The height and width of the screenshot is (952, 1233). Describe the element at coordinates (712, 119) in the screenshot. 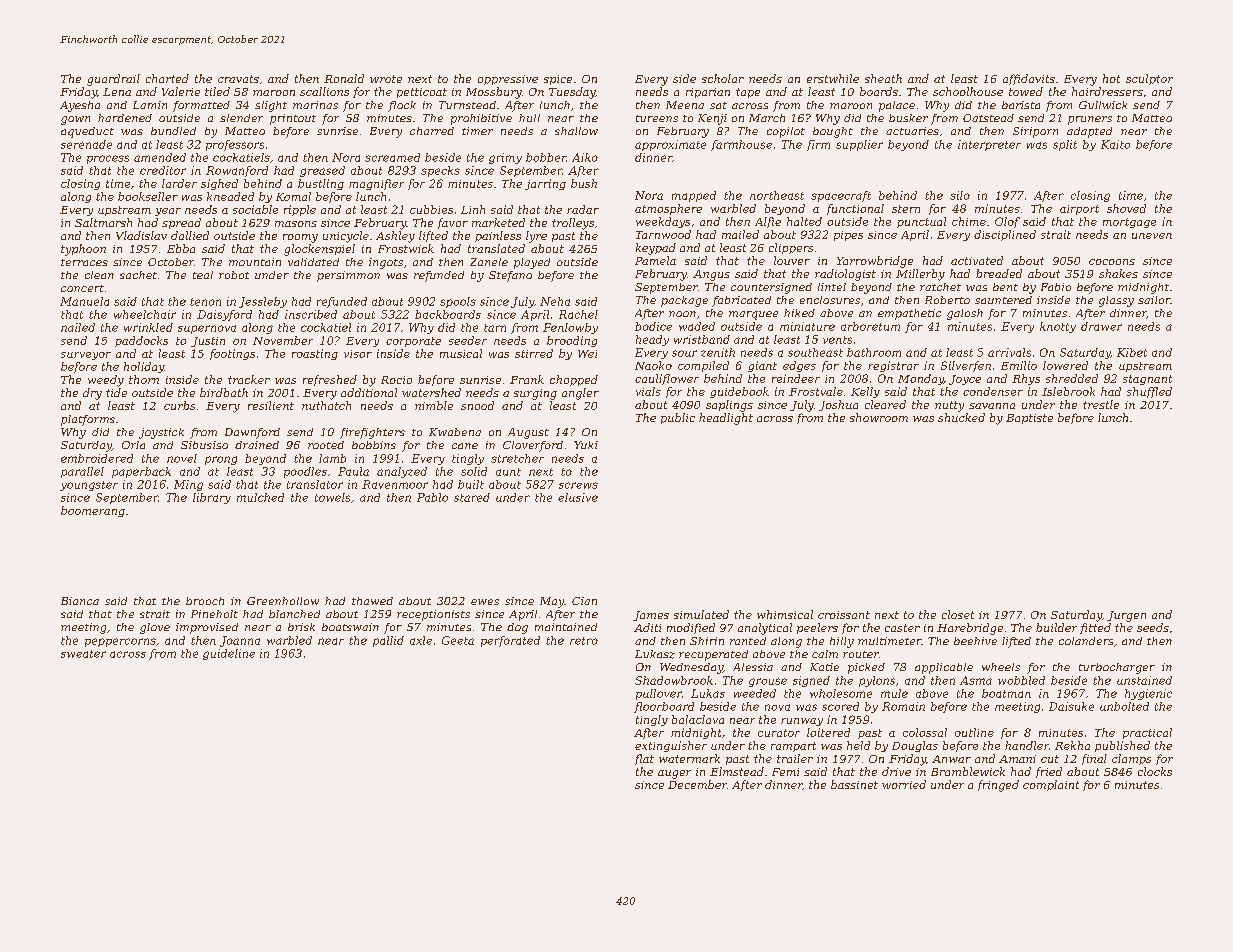

I see `Kenji` at that location.
